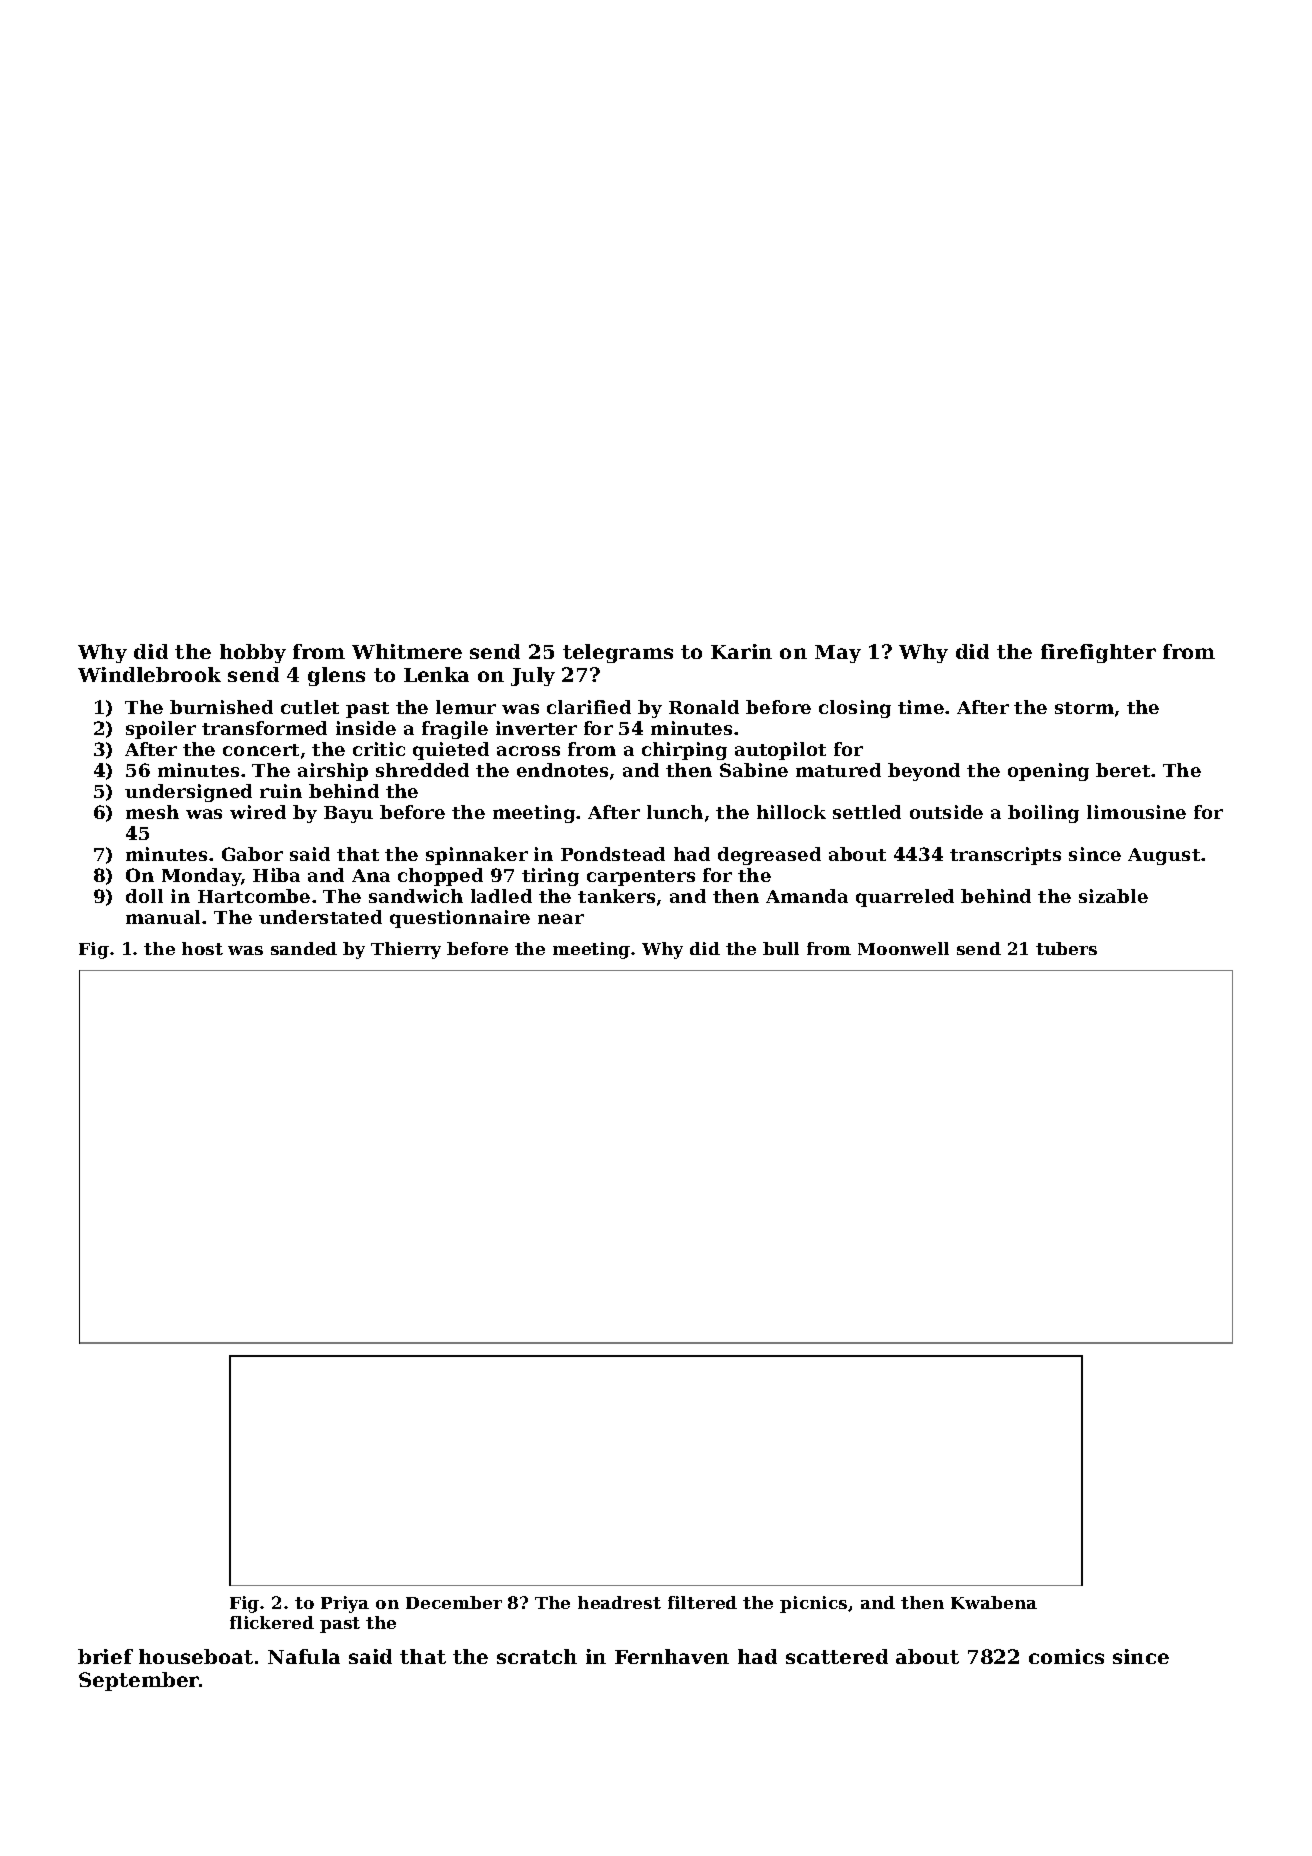 The width and height of the document is (1312, 1856). Describe the element at coordinates (1066, 948) in the document. I see `tubers` at that location.
